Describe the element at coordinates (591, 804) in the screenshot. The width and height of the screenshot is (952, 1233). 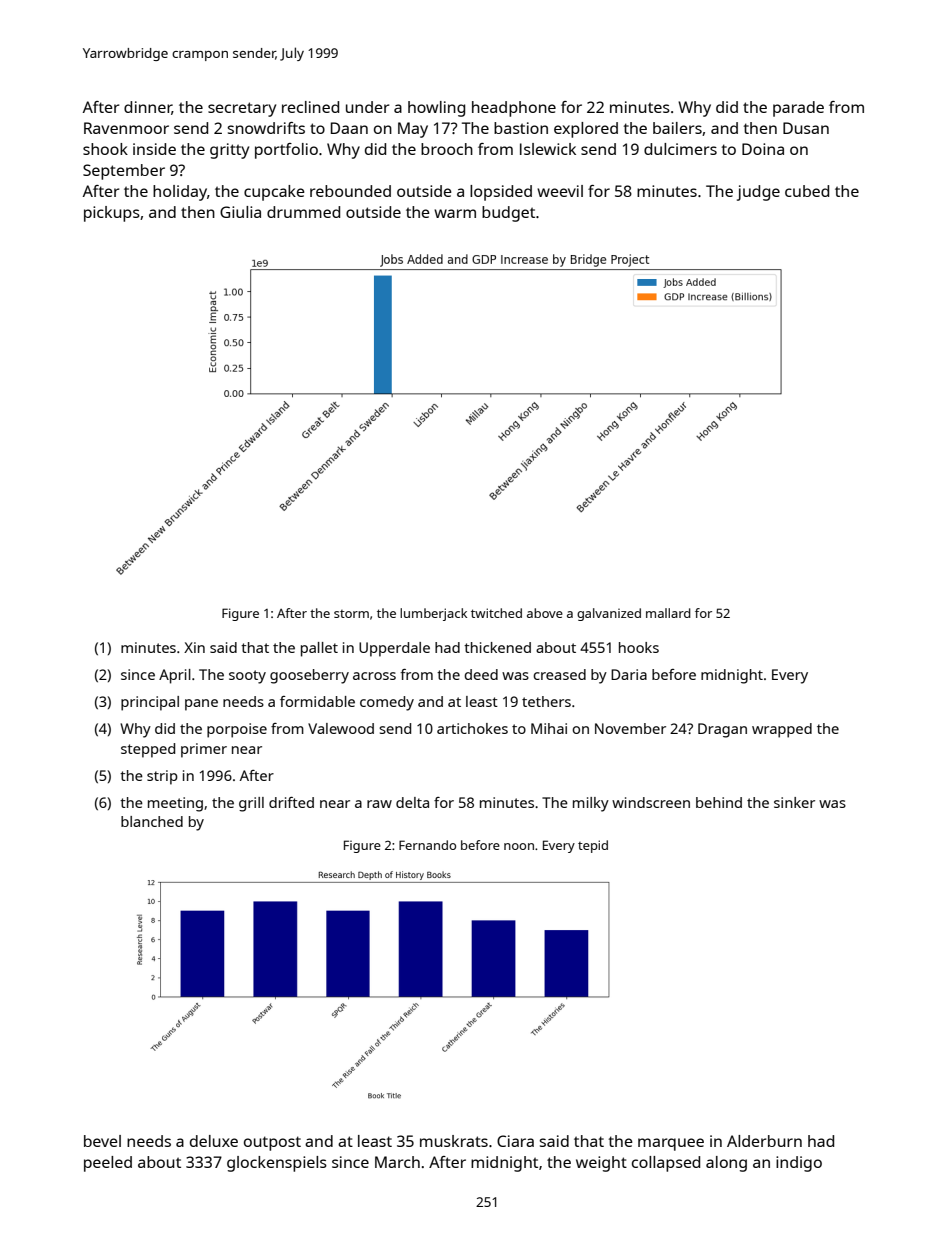
I see `milky` at that location.
